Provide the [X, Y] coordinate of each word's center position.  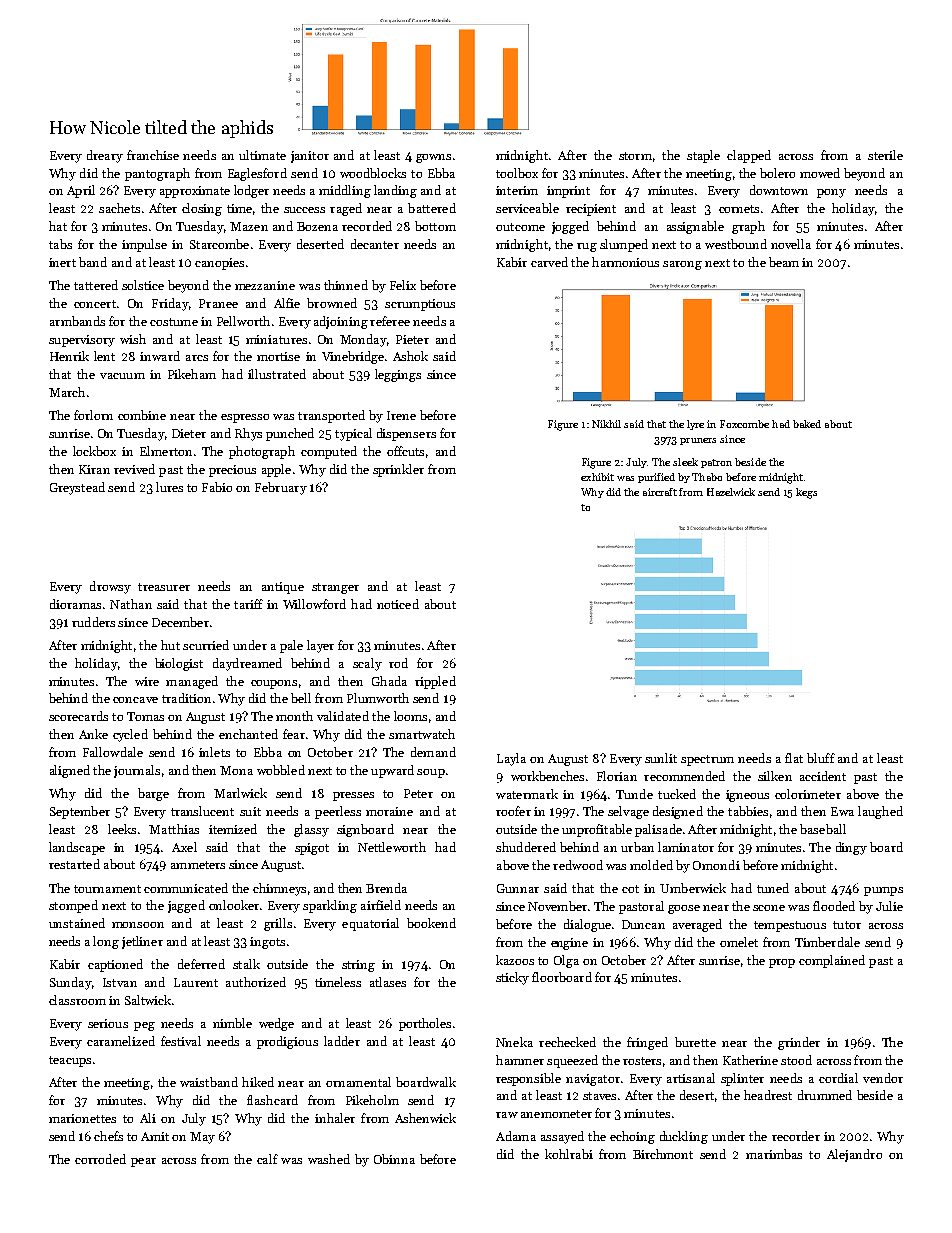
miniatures [276, 339]
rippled [435, 682]
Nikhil [606, 424]
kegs [806, 493]
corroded [100, 1159]
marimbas [774, 1154]
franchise [153, 155]
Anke [93, 734]
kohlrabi [569, 1154]
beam [784, 262]
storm [635, 156]
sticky [512, 978]
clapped [749, 156]
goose [684, 909]
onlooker [234, 905]
